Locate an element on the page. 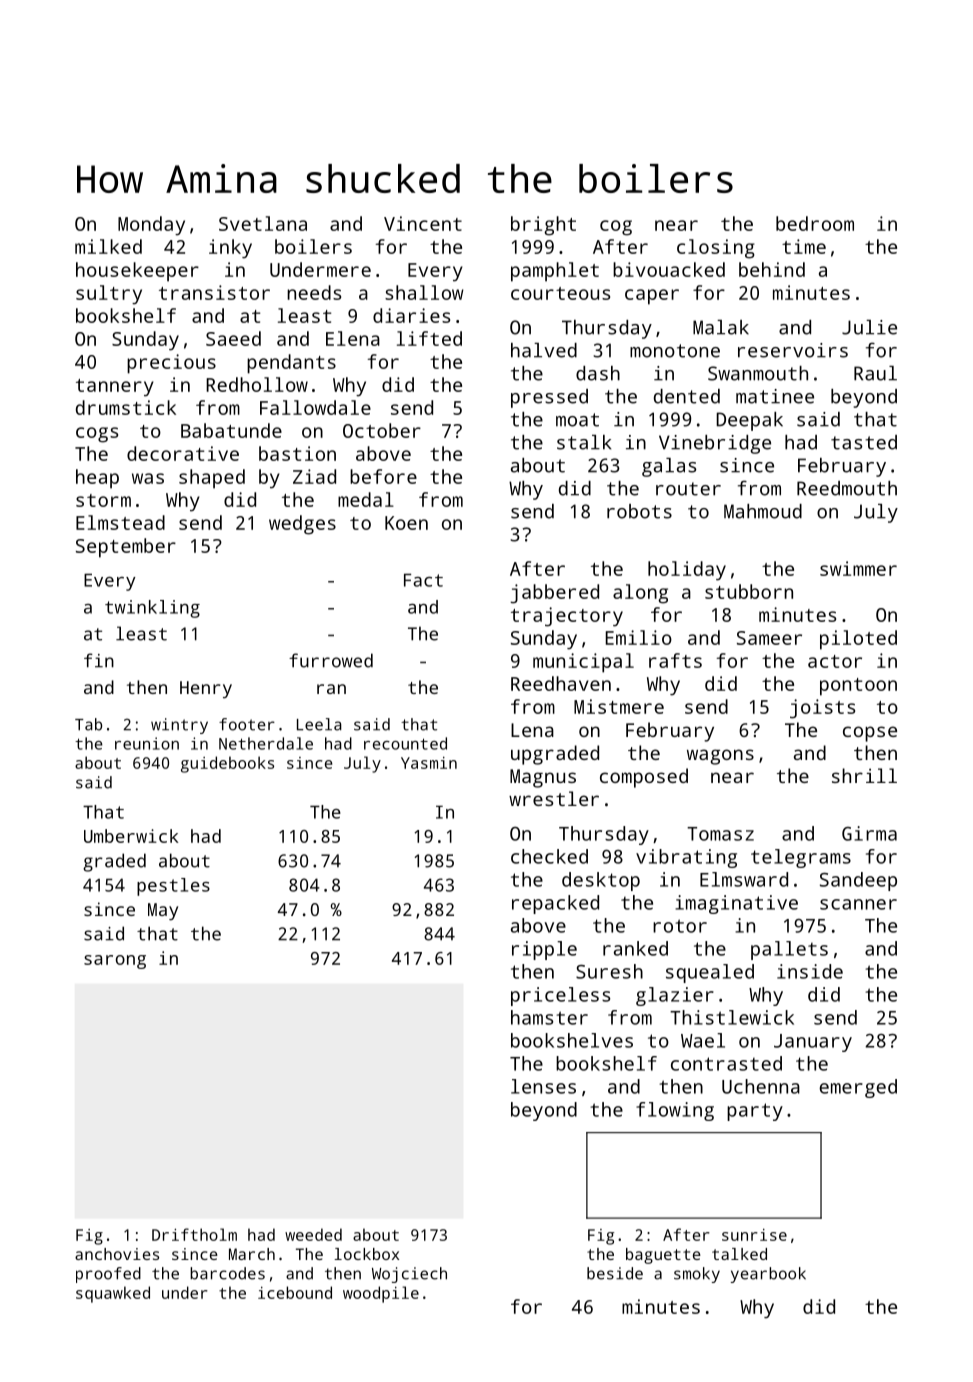 This page has width=973, height=1382. Vincent is located at coordinates (423, 223).
